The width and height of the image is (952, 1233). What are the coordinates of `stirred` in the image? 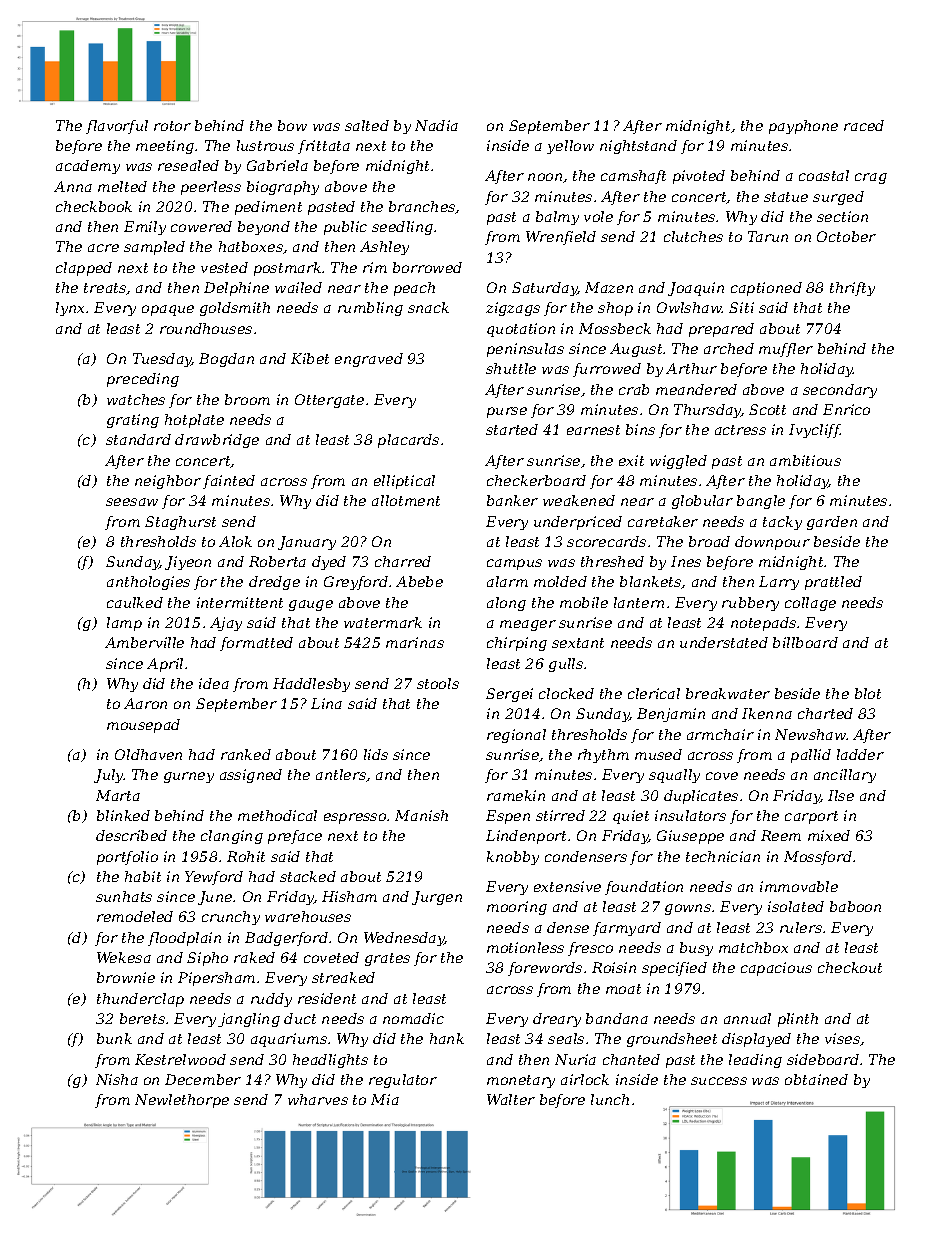 It's located at (560, 815).
